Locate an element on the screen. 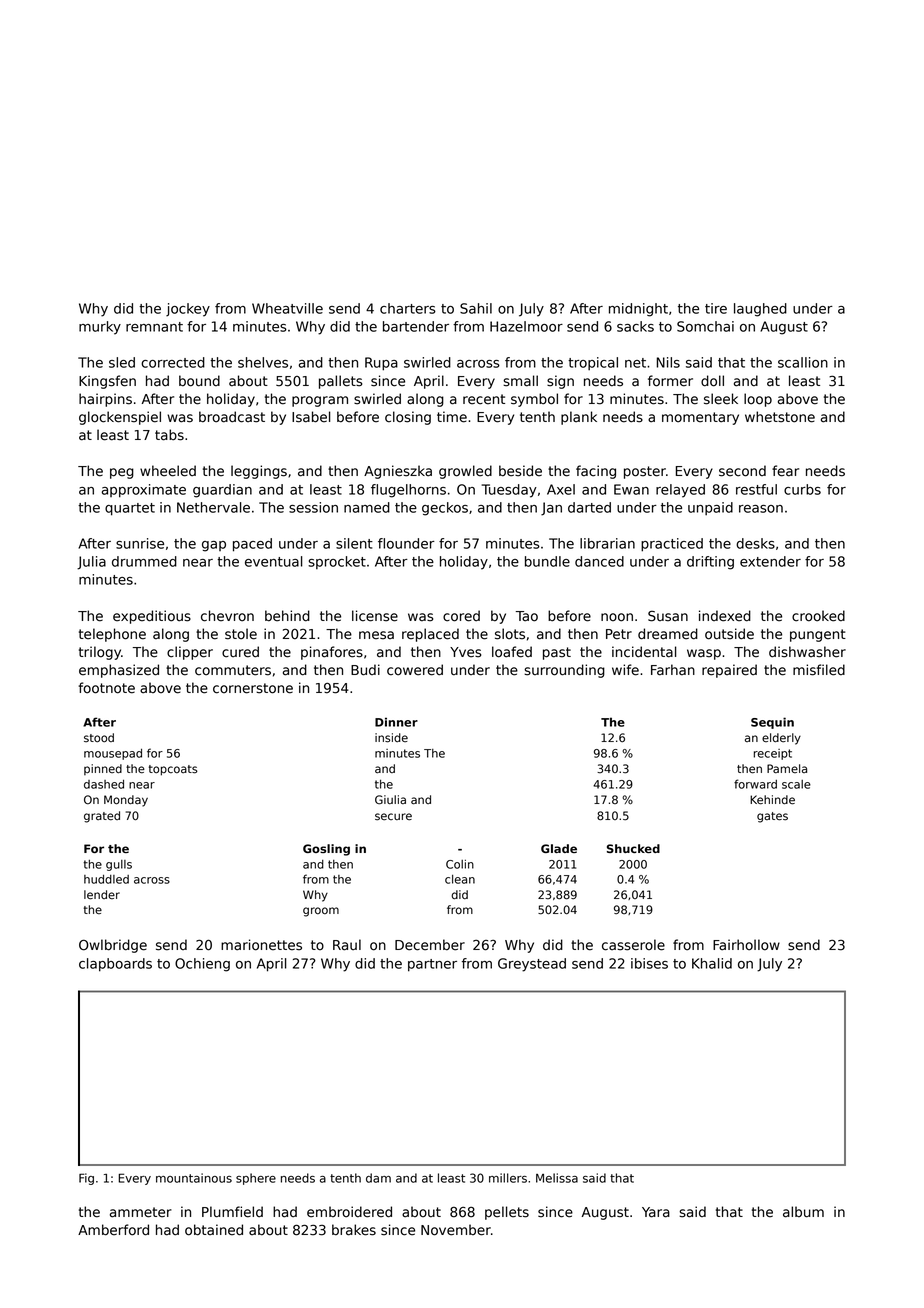 The height and width of the screenshot is (1308, 924). album is located at coordinates (803, 1212).
